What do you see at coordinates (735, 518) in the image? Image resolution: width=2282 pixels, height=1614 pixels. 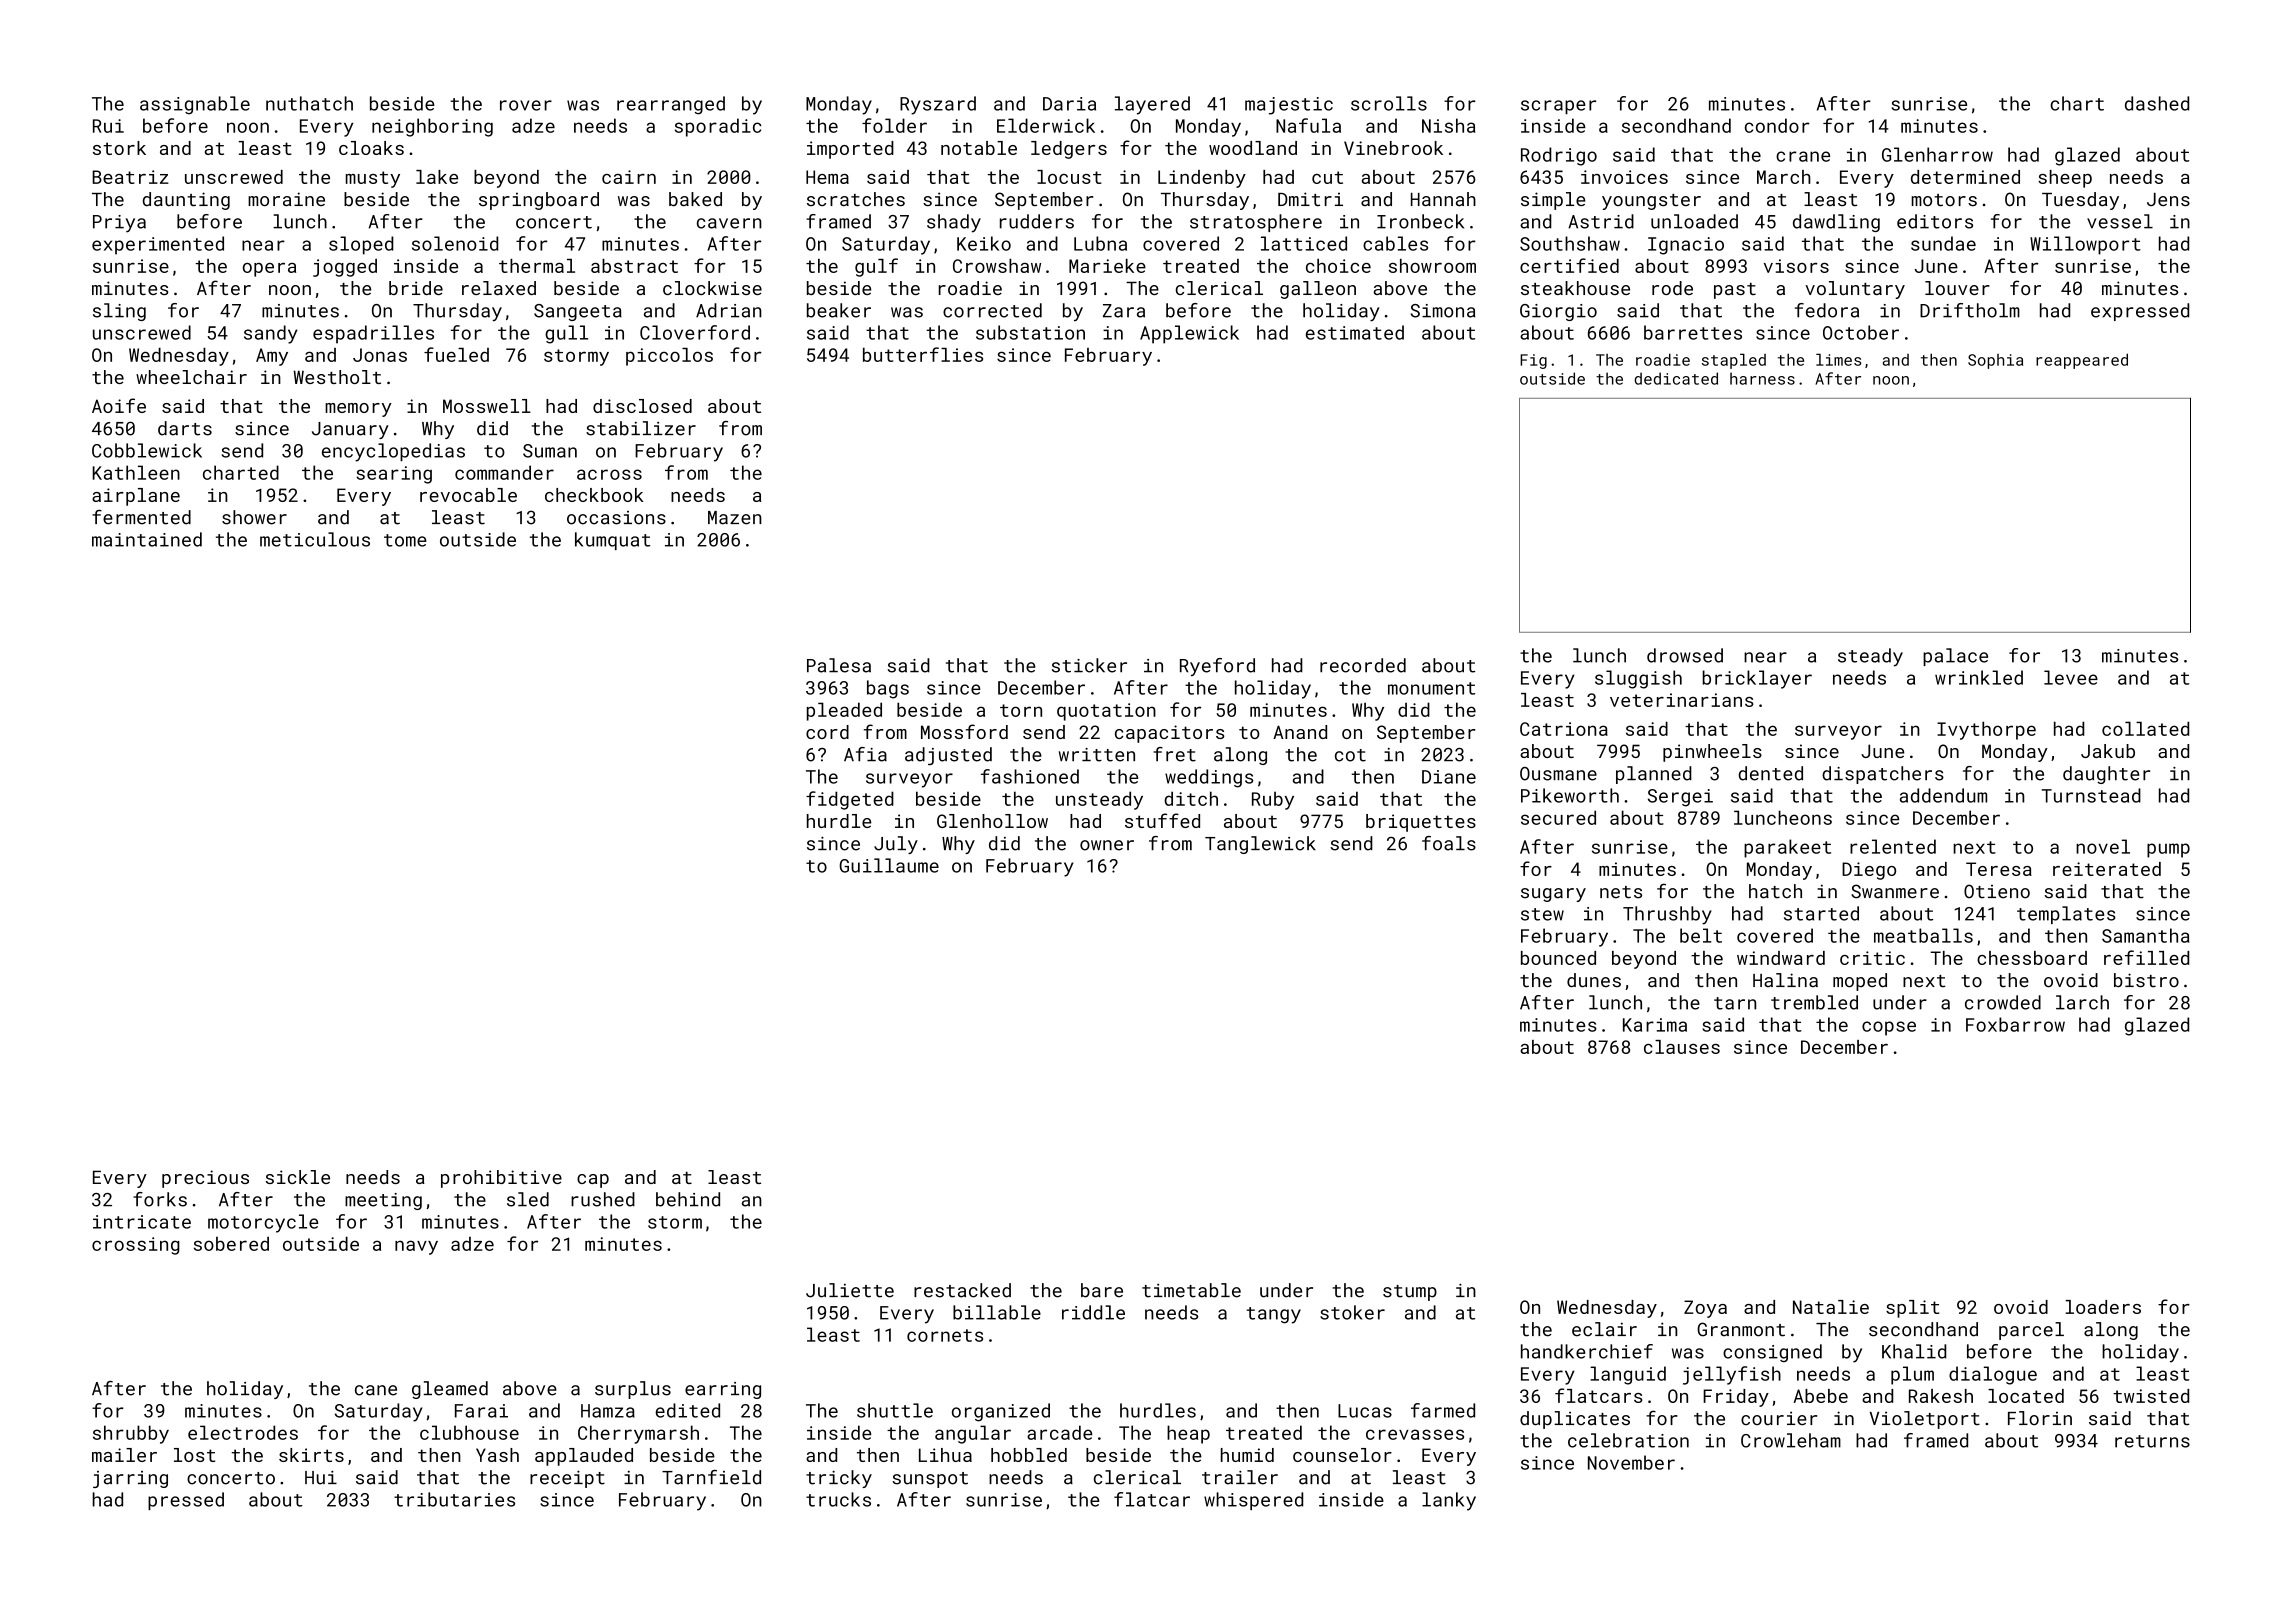 I see `Mazen` at bounding box center [735, 518].
